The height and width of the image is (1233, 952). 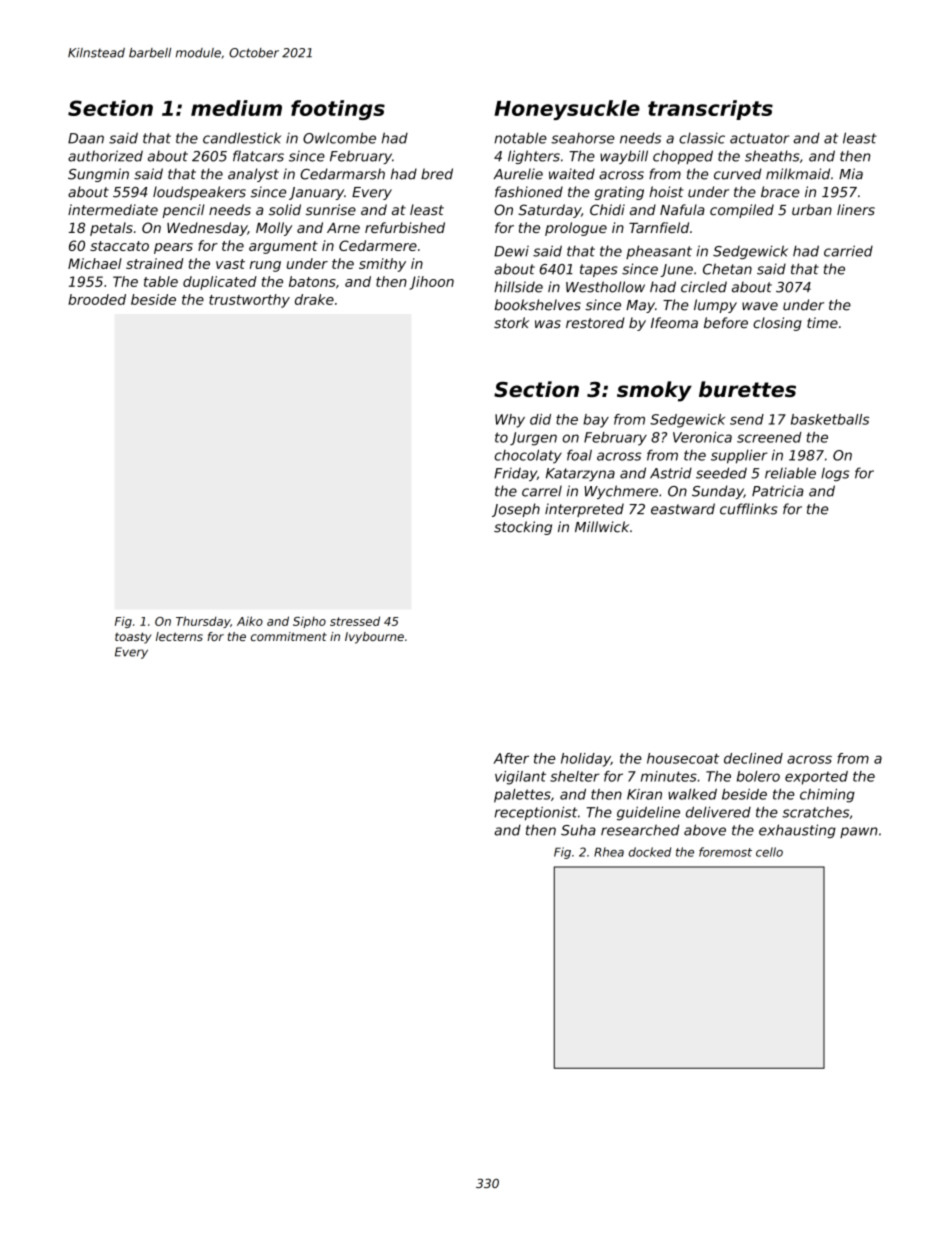 What do you see at coordinates (710, 110) in the image?
I see `transcripts` at bounding box center [710, 110].
